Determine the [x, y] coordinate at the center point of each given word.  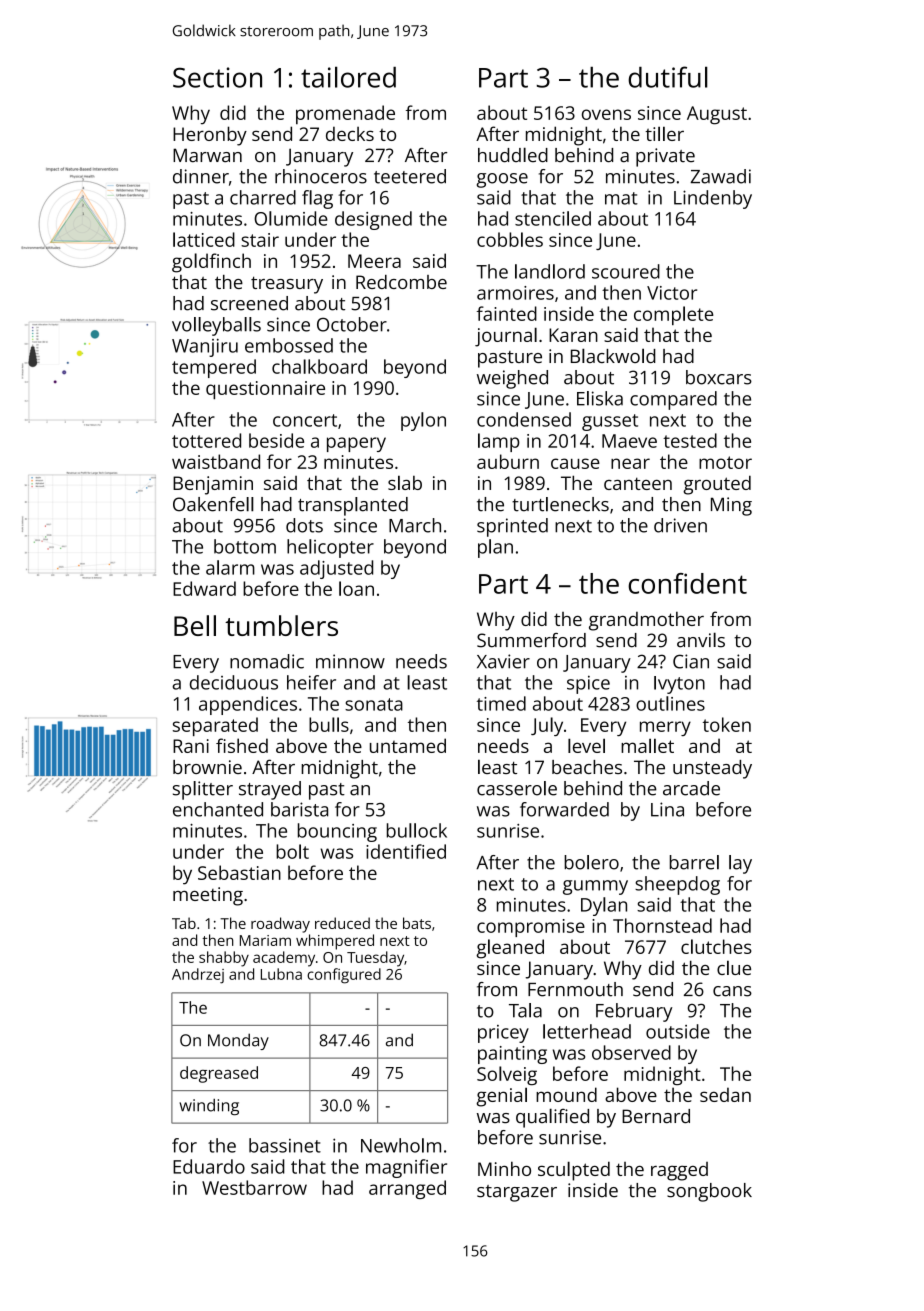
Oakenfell [213, 504]
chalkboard [319, 366]
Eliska [600, 398]
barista [299, 809]
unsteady [712, 769]
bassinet [285, 1145]
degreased [219, 1074]
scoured [626, 271]
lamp [499, 442]
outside [678, 1031]
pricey [503, 1034]
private [665, 157]
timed [501, 703]
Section [217, 77]
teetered [410, 176]
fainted [507, 313]
